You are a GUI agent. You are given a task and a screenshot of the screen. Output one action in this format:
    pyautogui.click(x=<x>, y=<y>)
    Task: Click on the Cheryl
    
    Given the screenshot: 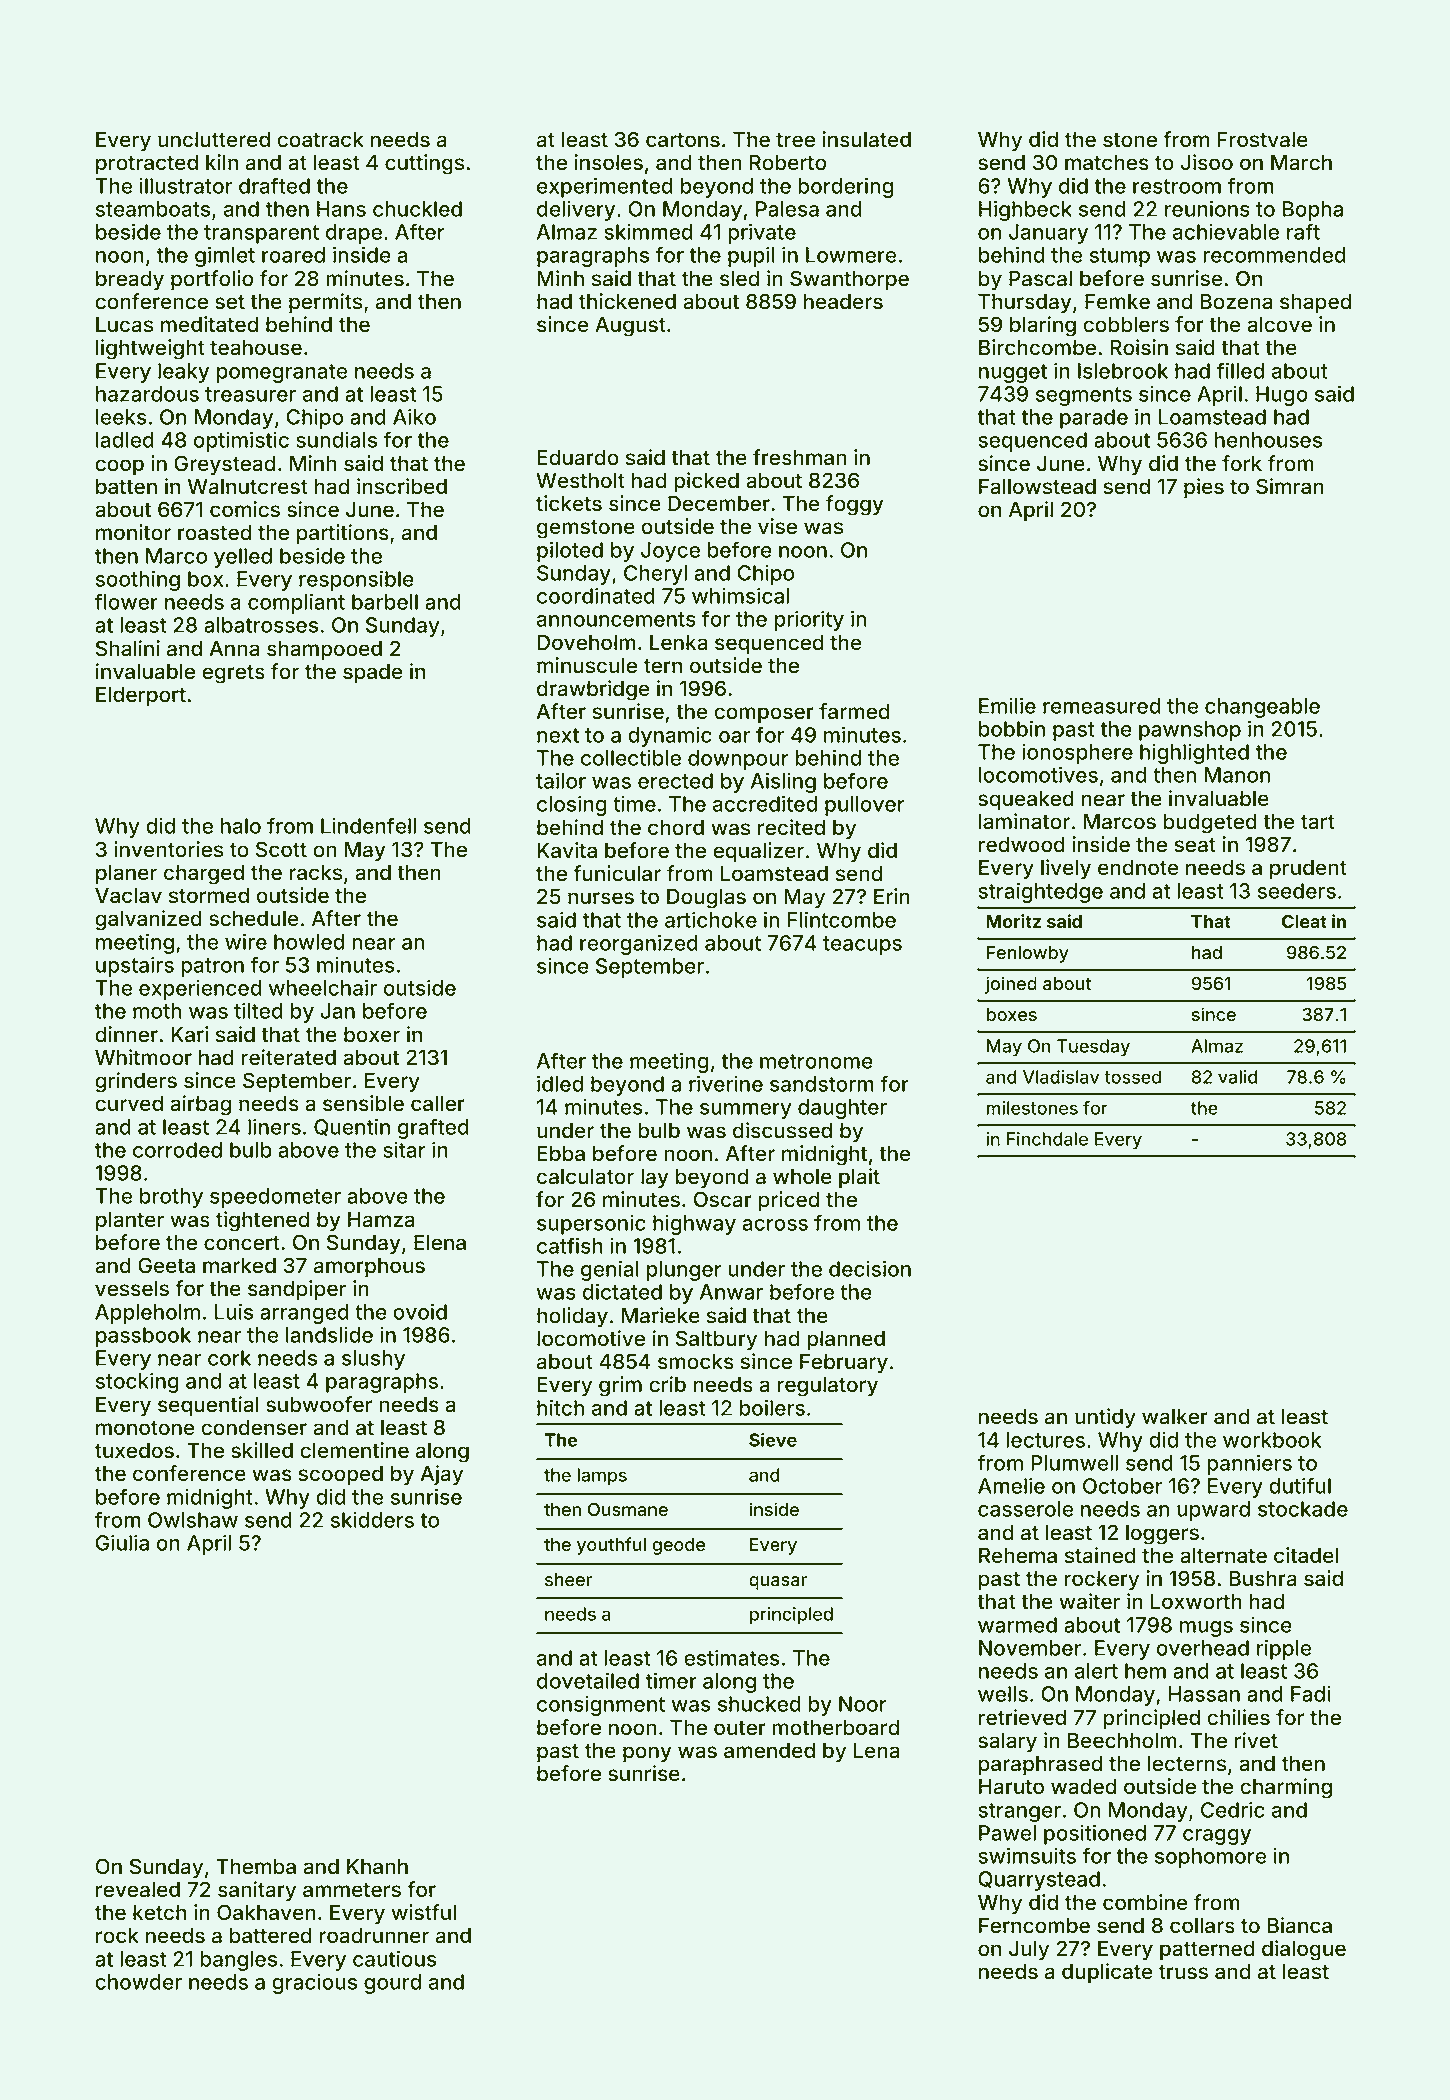 What is the action you would take?
    pyautogui.click(x=655, y=575)
